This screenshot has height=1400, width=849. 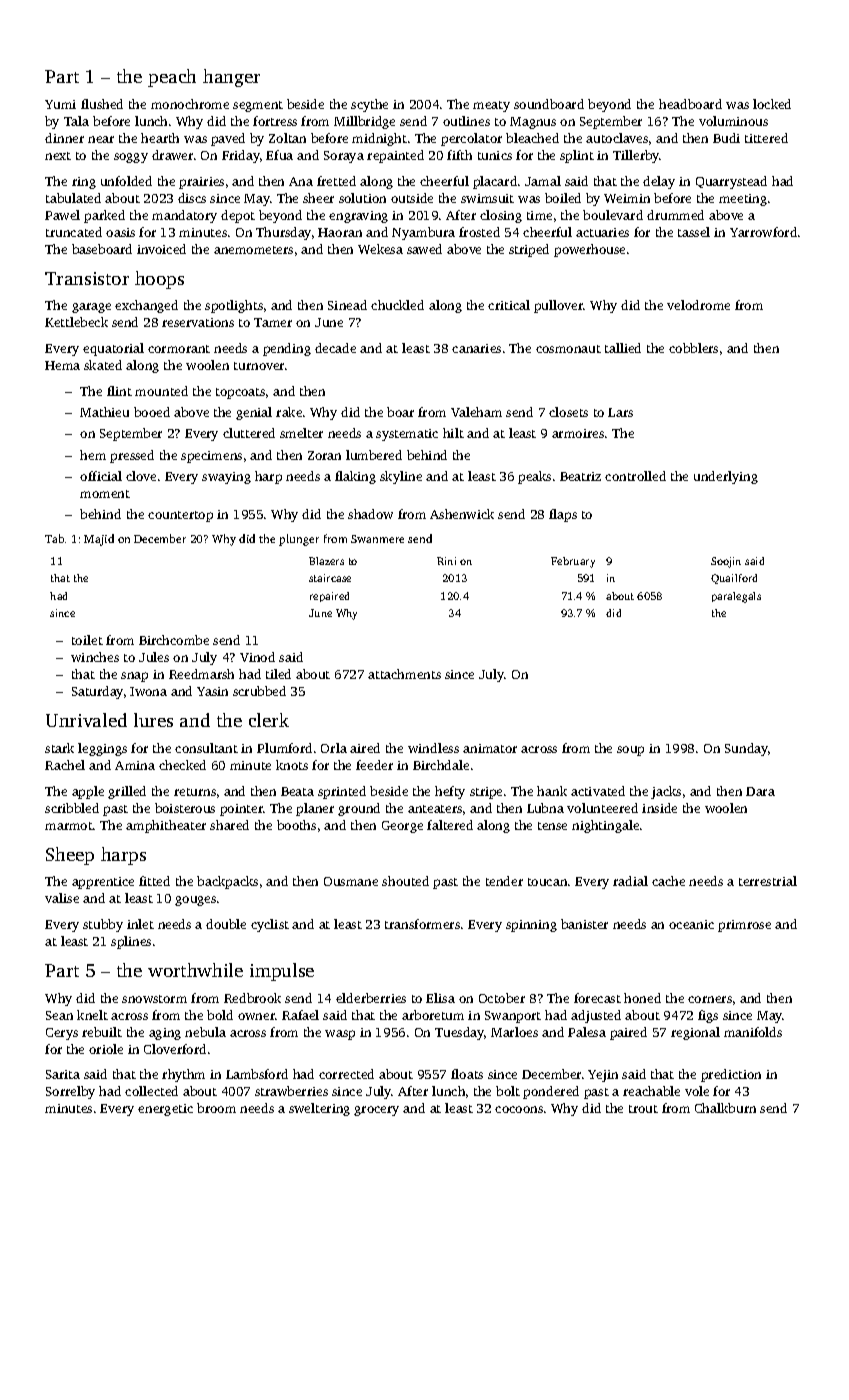 What do you see at coordinates (772, 104) in the screenshot?
I see `locked` at bounding box center [772, 104].
